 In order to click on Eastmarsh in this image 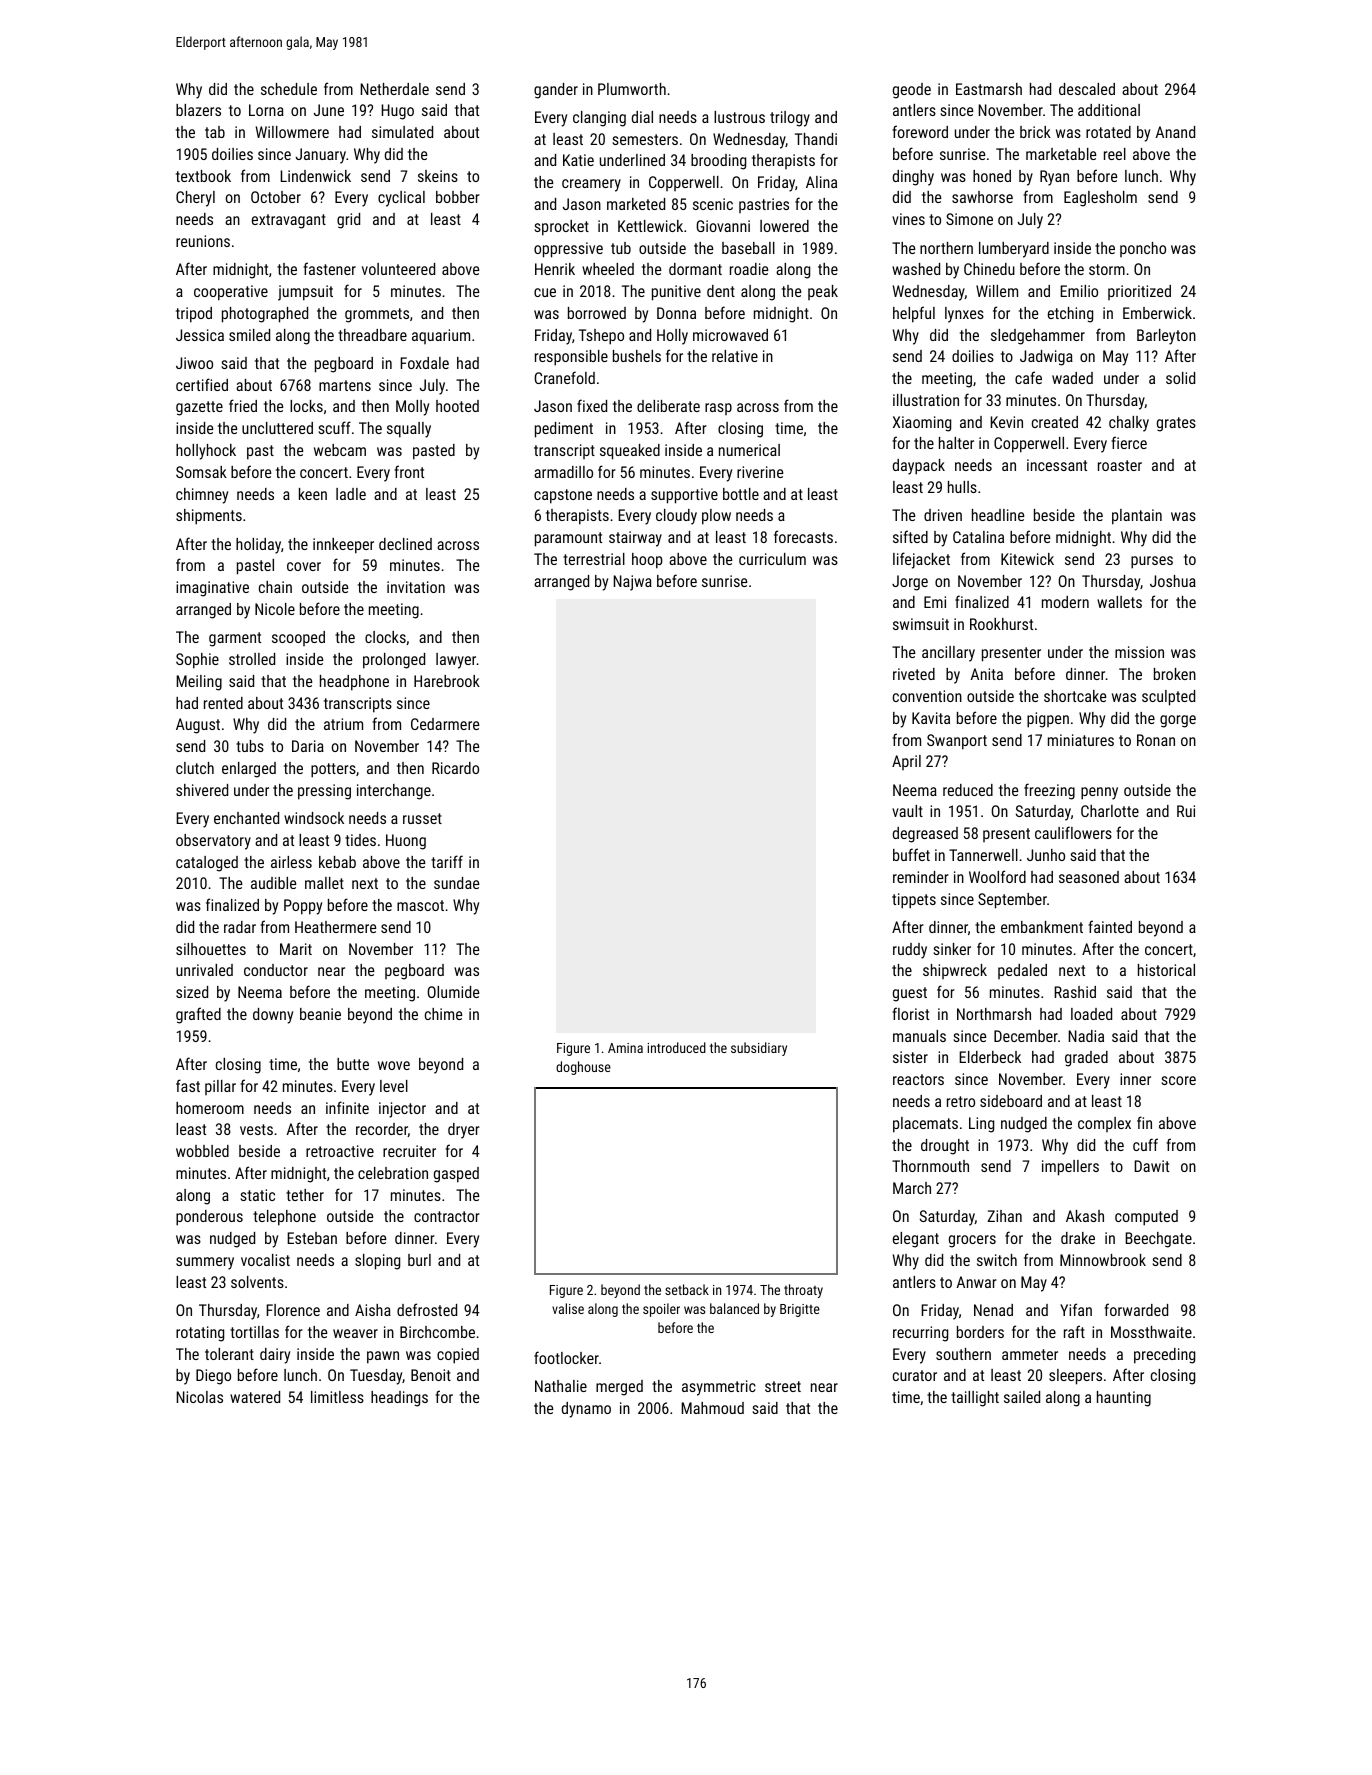, I will do `click(989, 89)`.
